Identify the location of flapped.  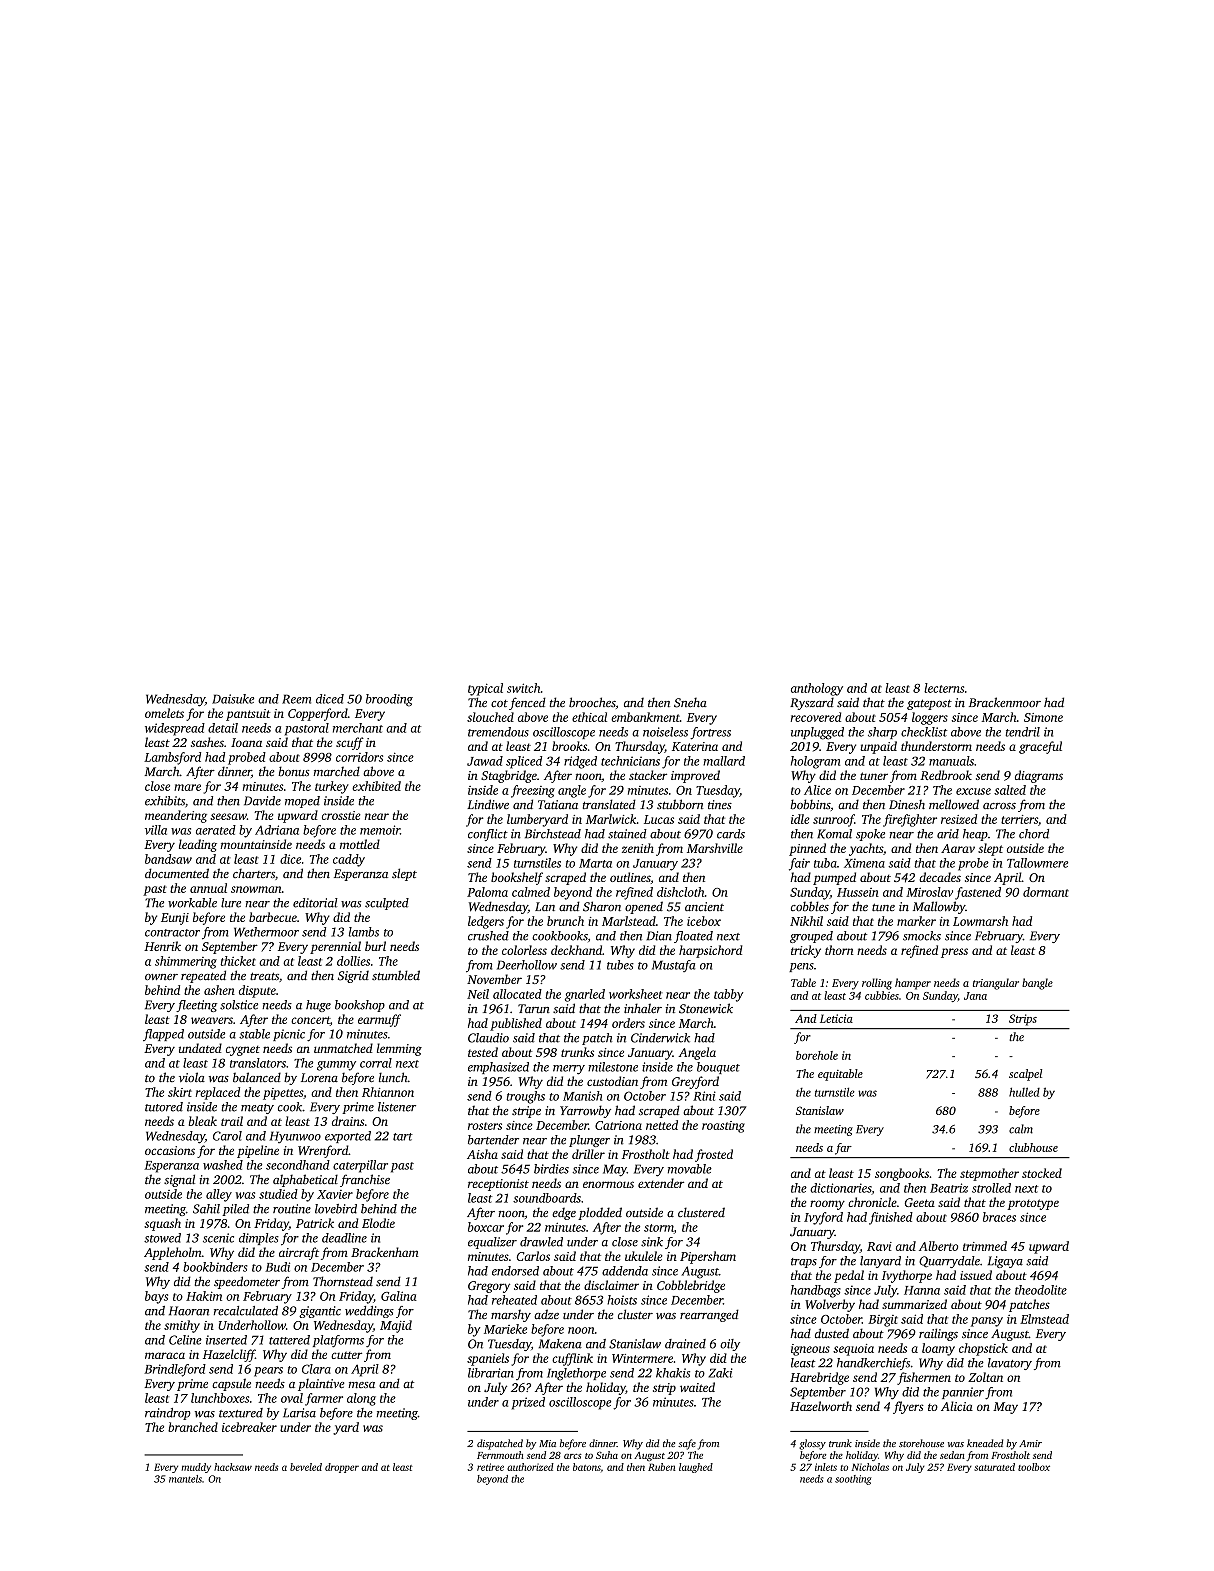
(163, 1035).
